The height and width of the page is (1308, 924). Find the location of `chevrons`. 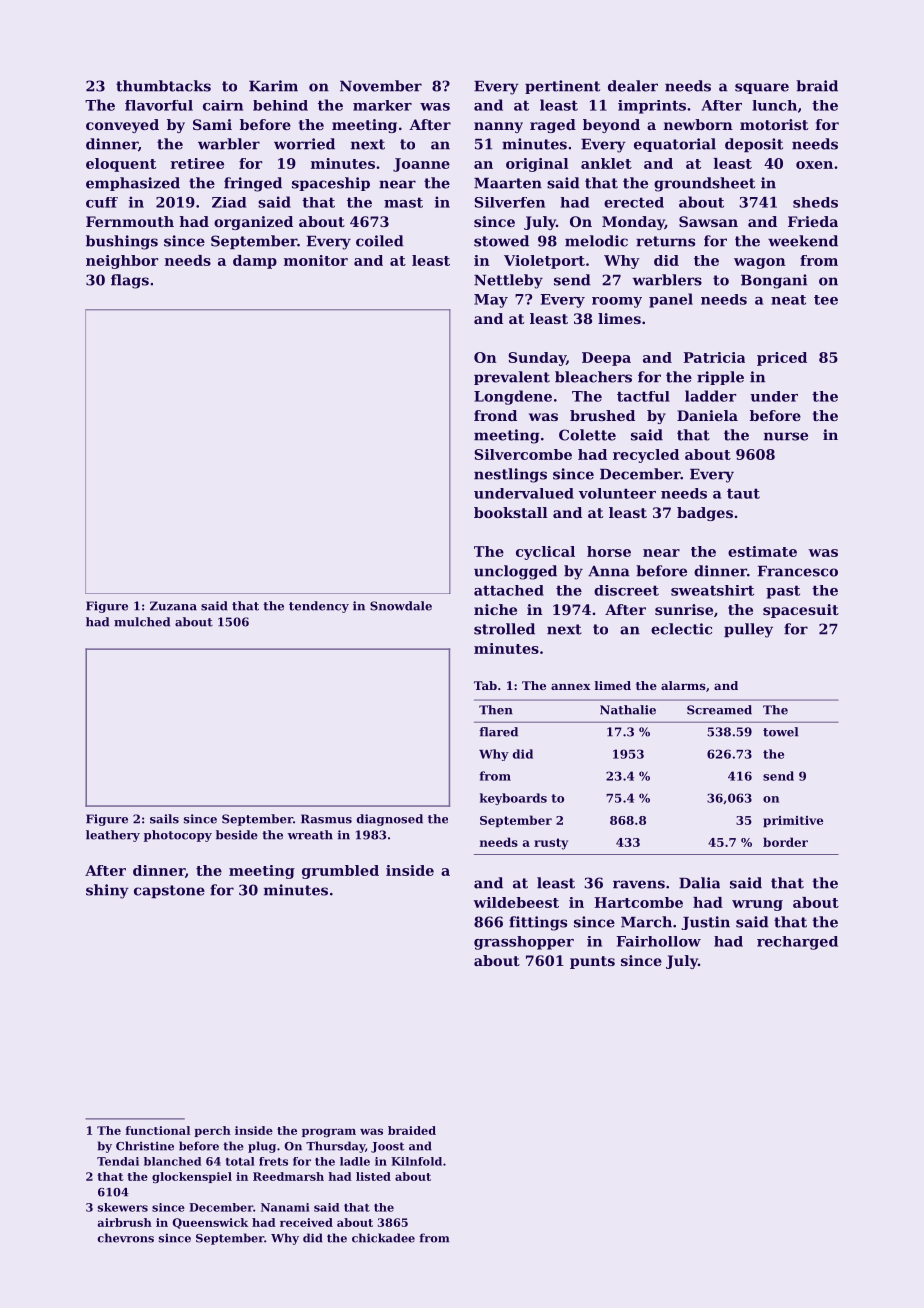

chevrons is located at coordinates (126, 1238).
